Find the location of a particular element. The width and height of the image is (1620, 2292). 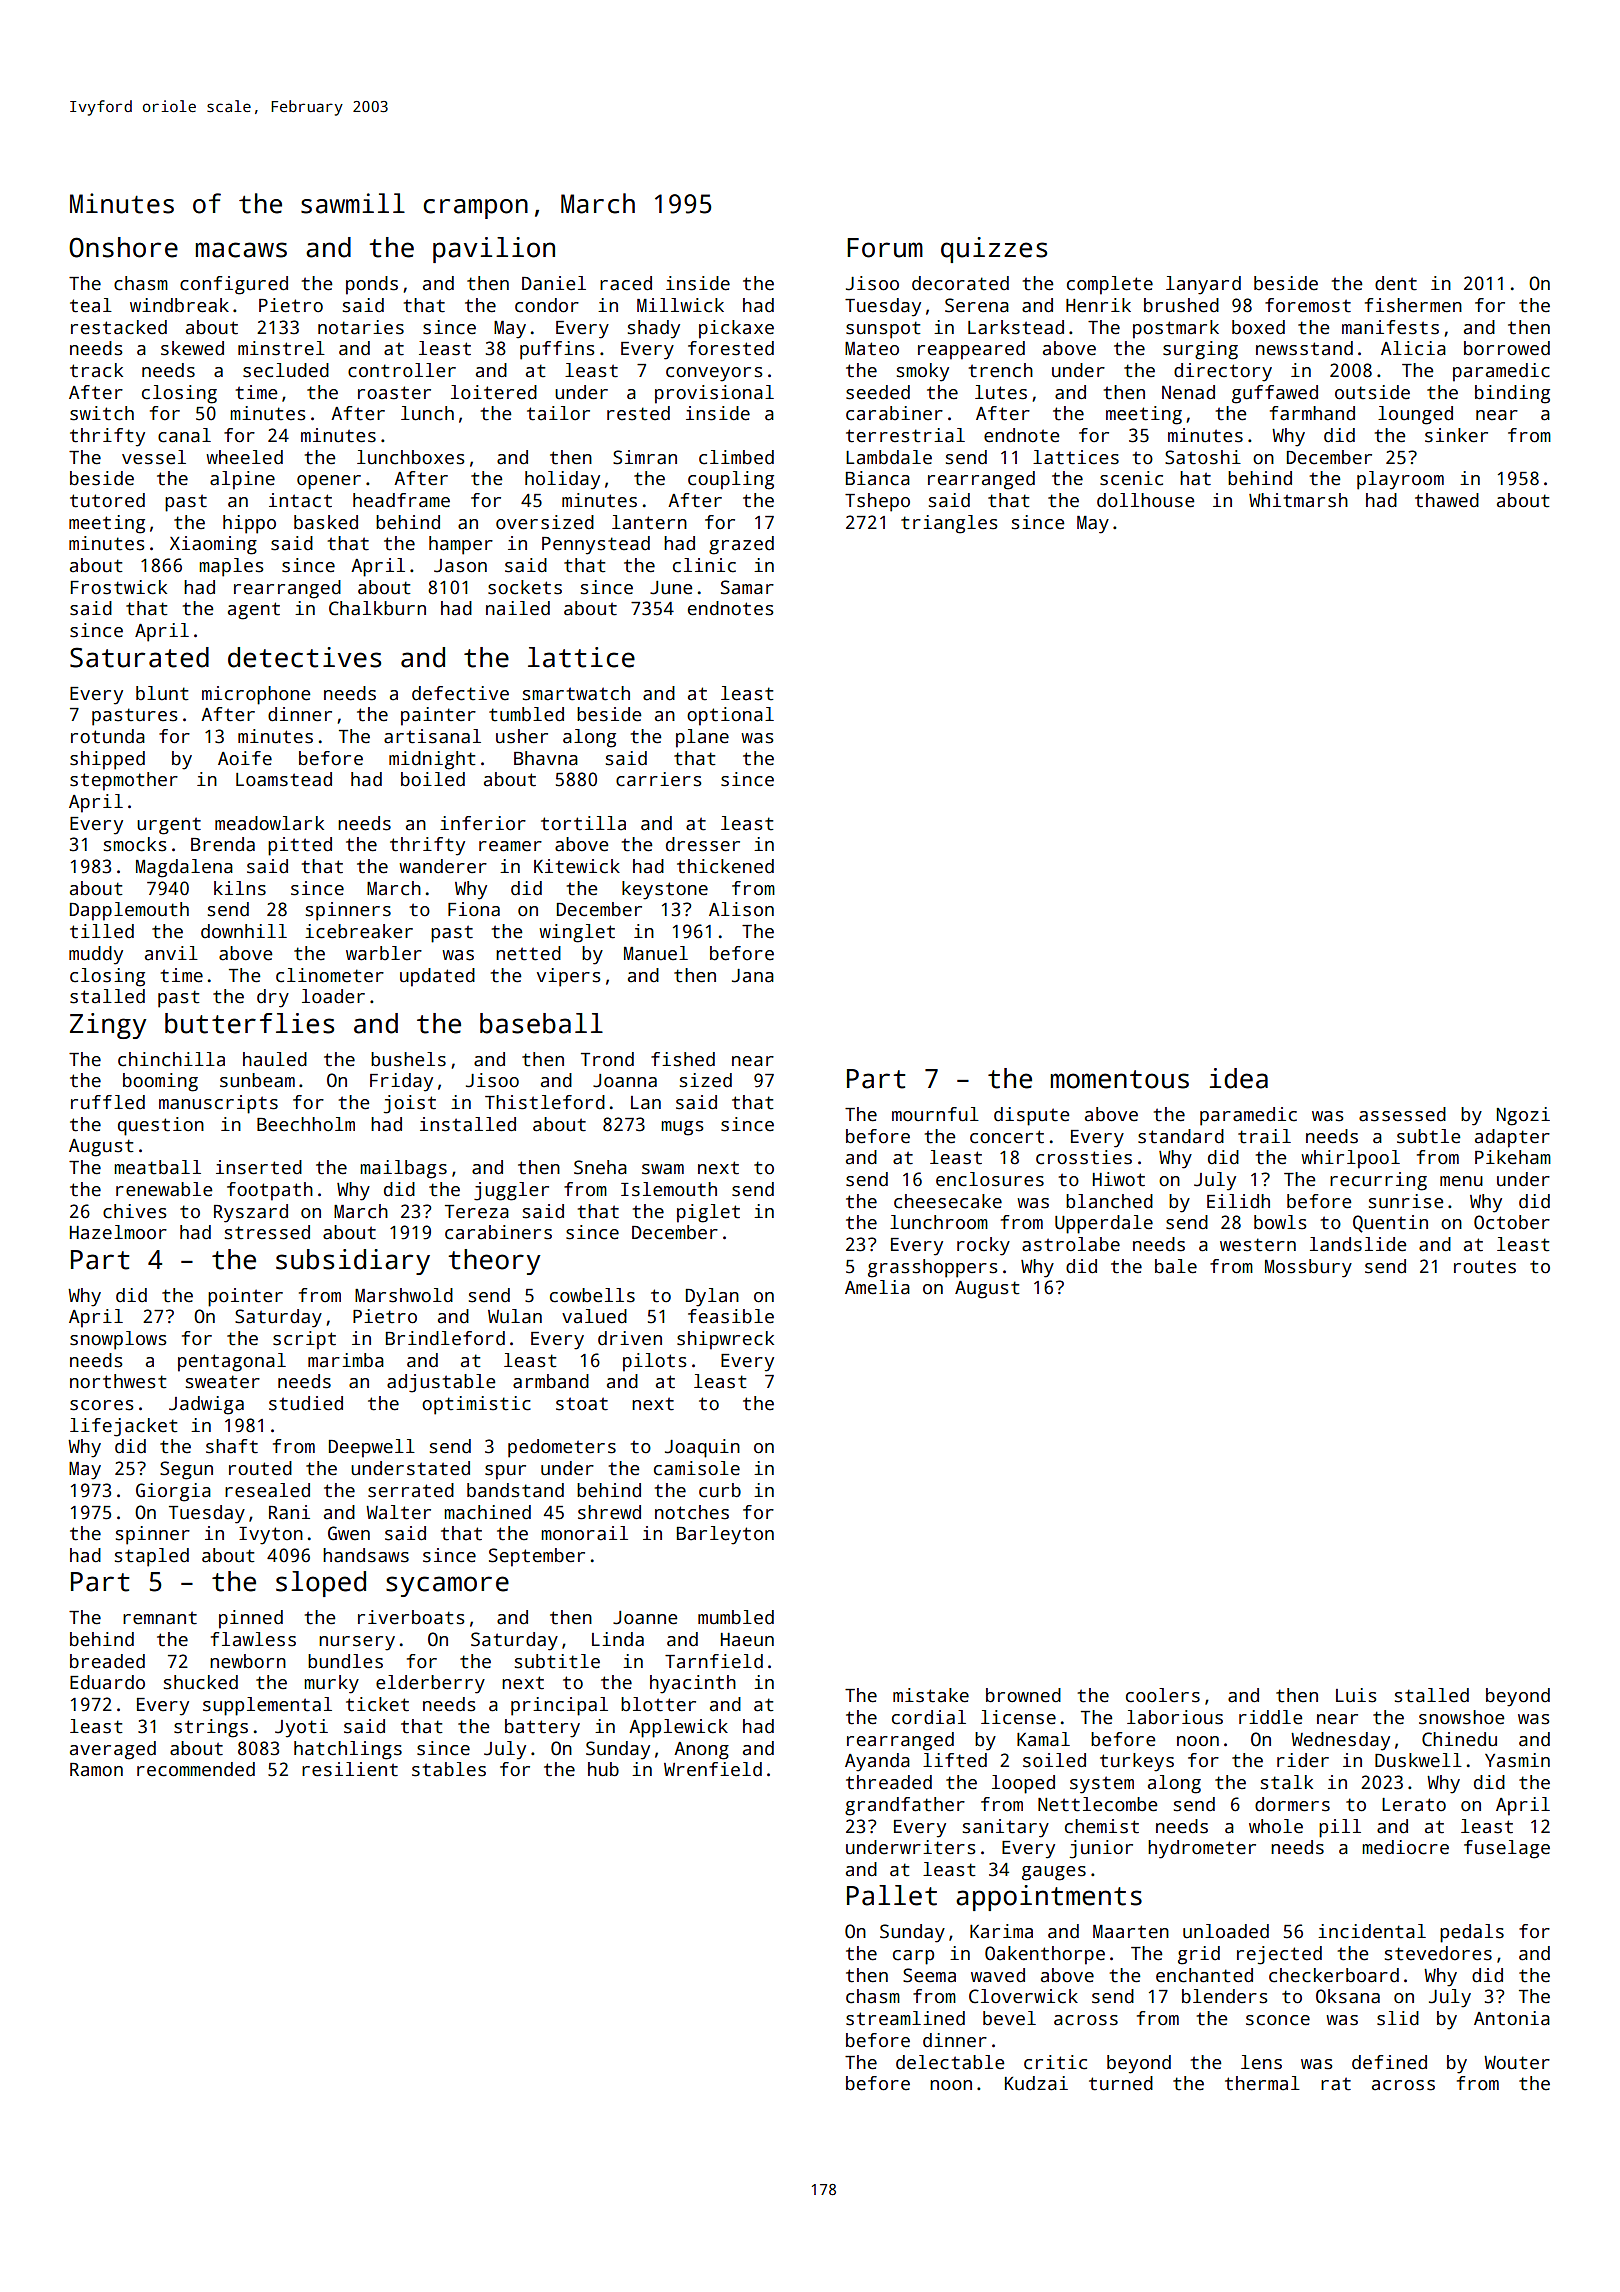

alpine is located at coordinates (242, 480).
